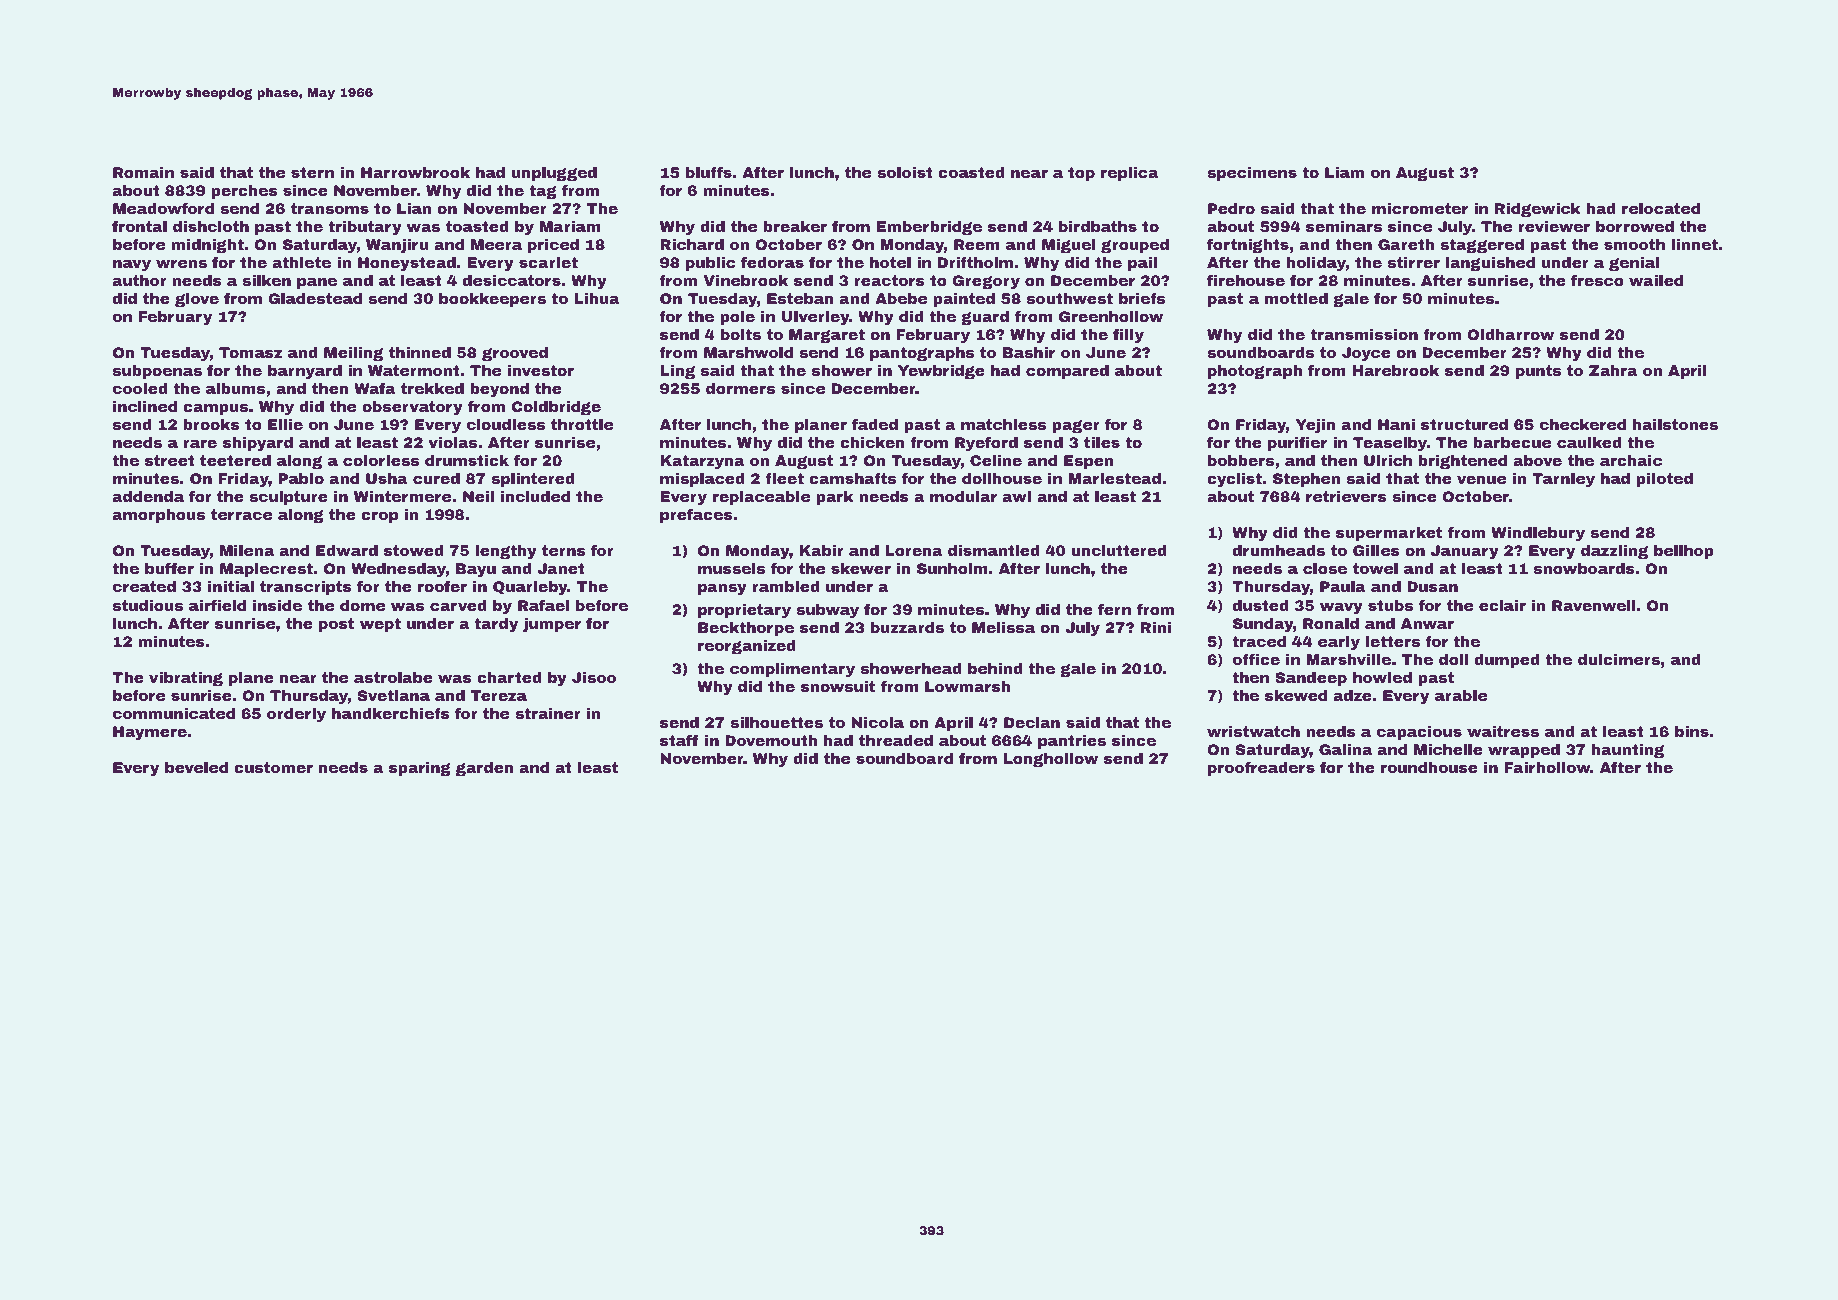 This screenshot has width=1838, height=1300. I want to click on Longhollow, so click(1051, 760).
